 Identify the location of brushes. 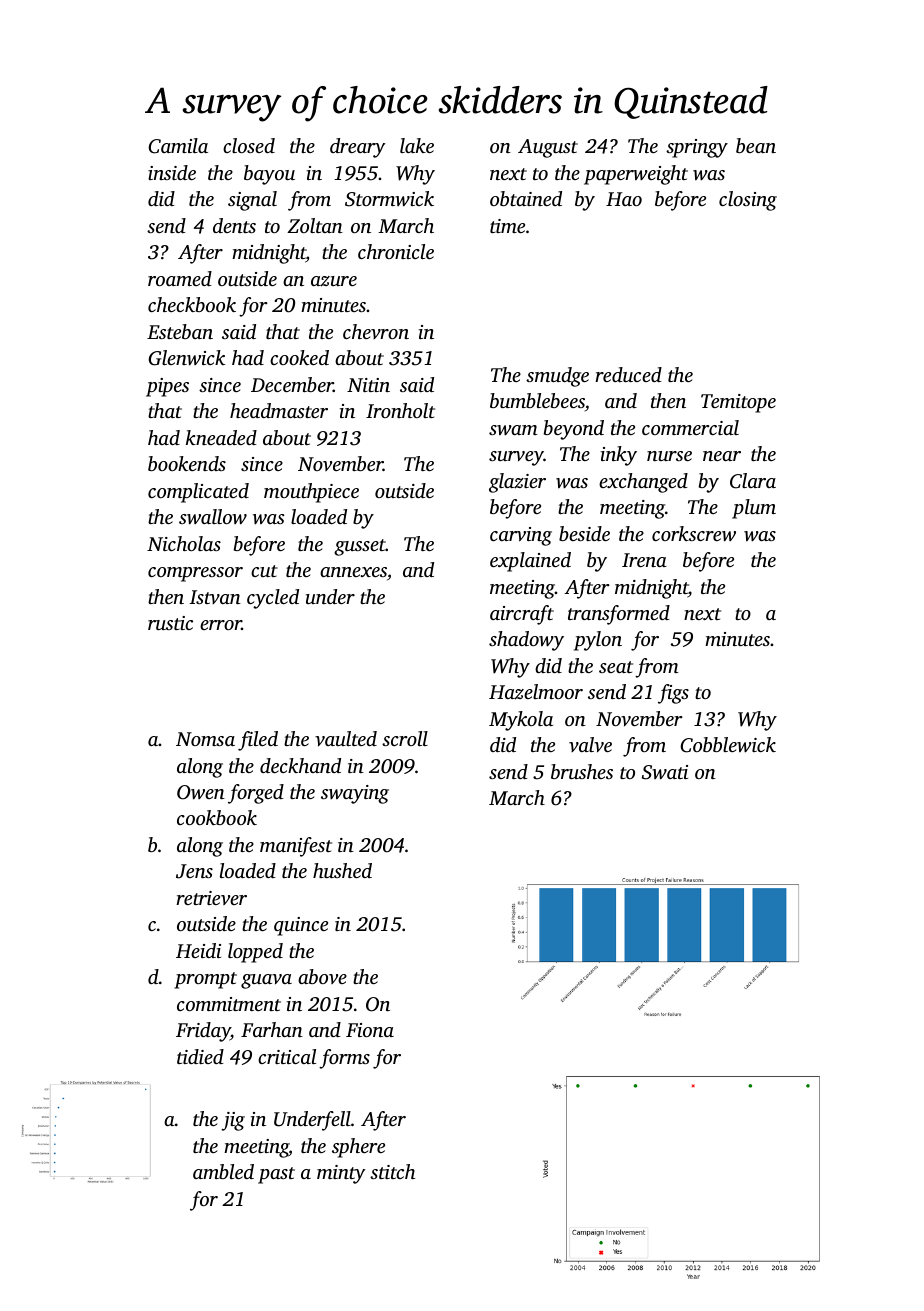
(582, 771).
